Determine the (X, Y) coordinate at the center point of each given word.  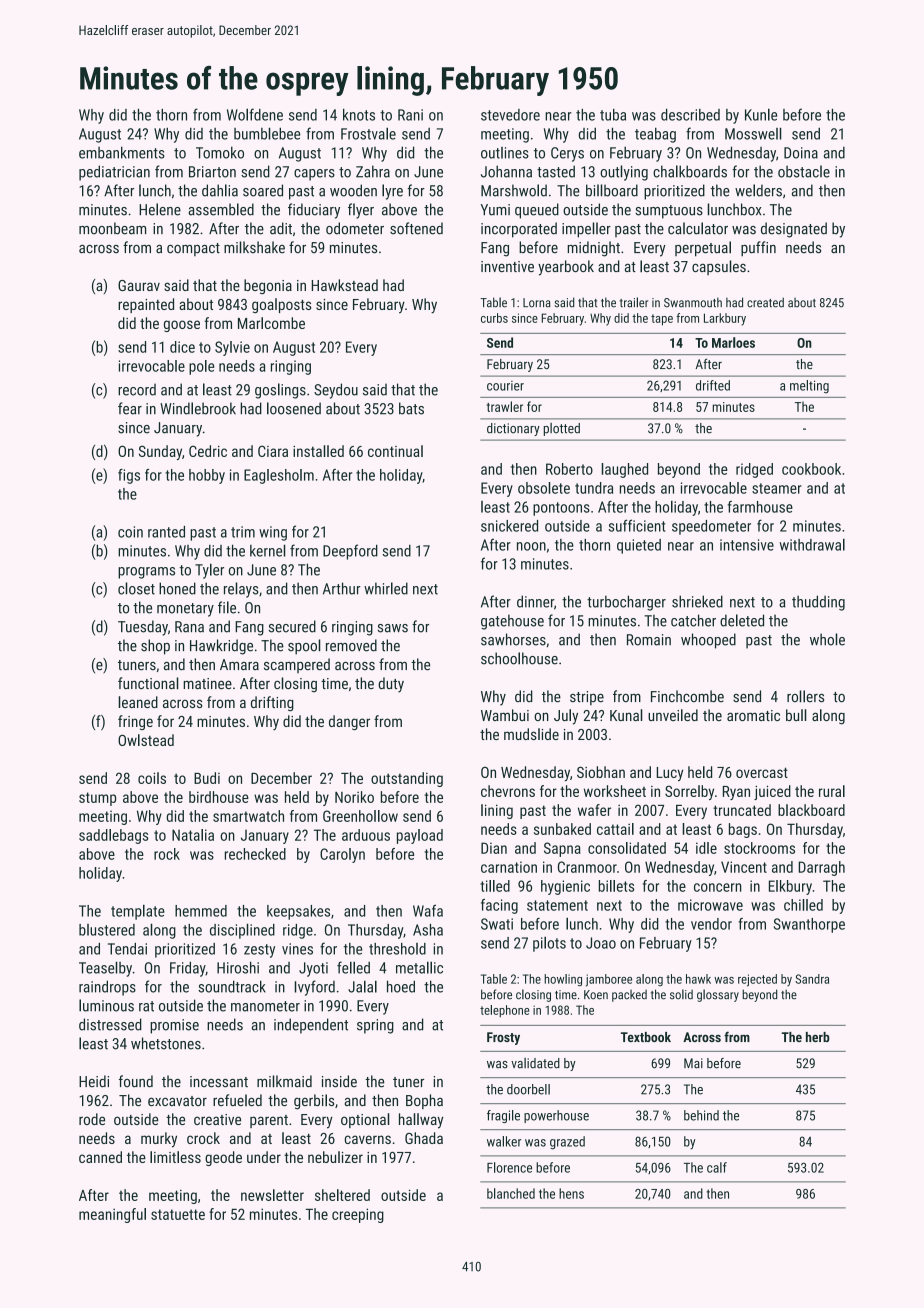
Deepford (350, 552)
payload (420, 836)
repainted (146, 305)
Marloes (733, 342)
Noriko (354, 797)
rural (832, 791)
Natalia (193, 835)
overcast (762, 772)
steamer (777, 488)
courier (505, 386)
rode (92, 1119)
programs (146, 573)
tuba (613, 115)
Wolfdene (255, 114)
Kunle (761, 115)
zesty (259, 951)
